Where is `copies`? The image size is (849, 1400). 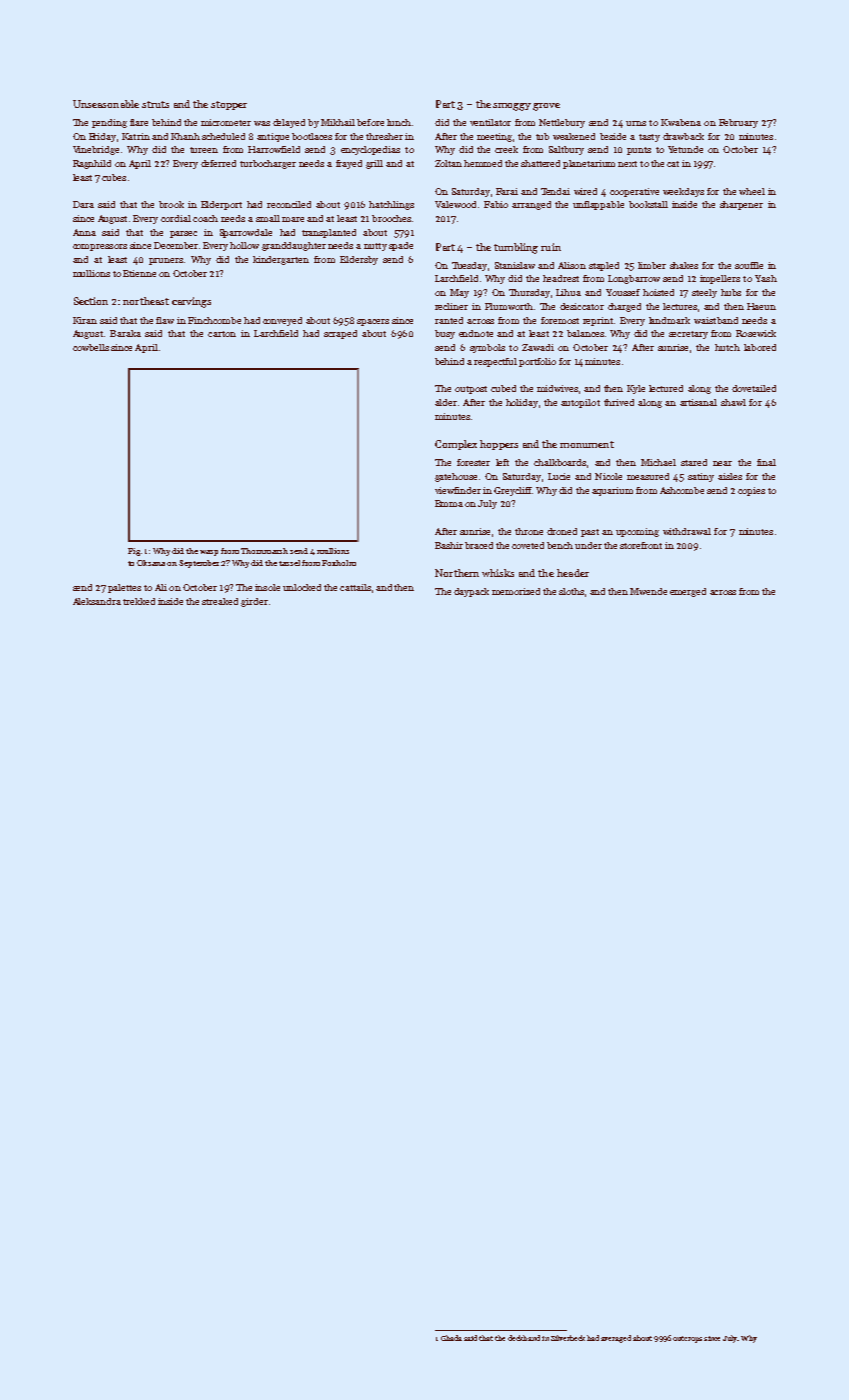
copies is located at coordinates (751, 491).
